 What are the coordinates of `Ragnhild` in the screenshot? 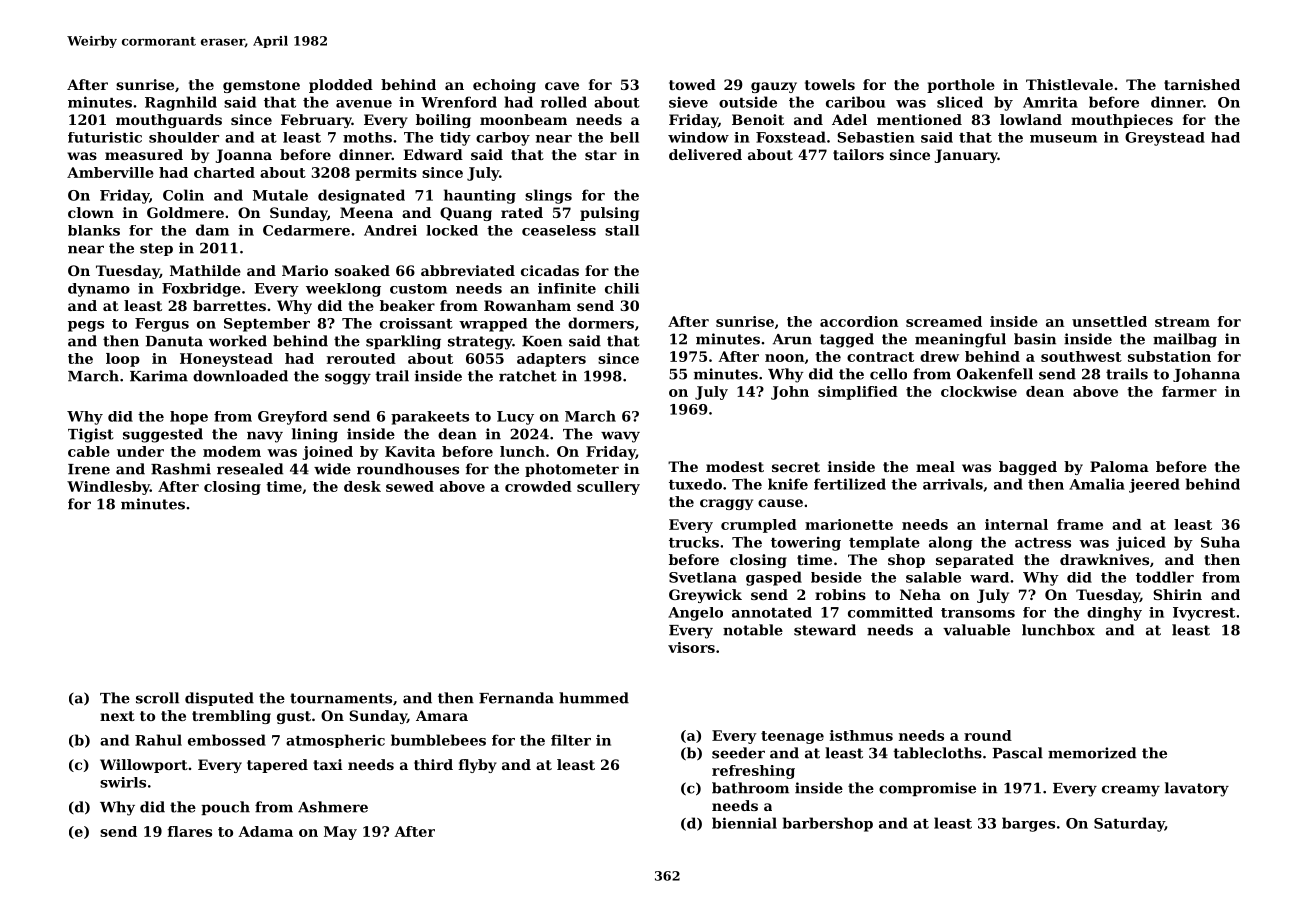 It's located at (181, 103).
